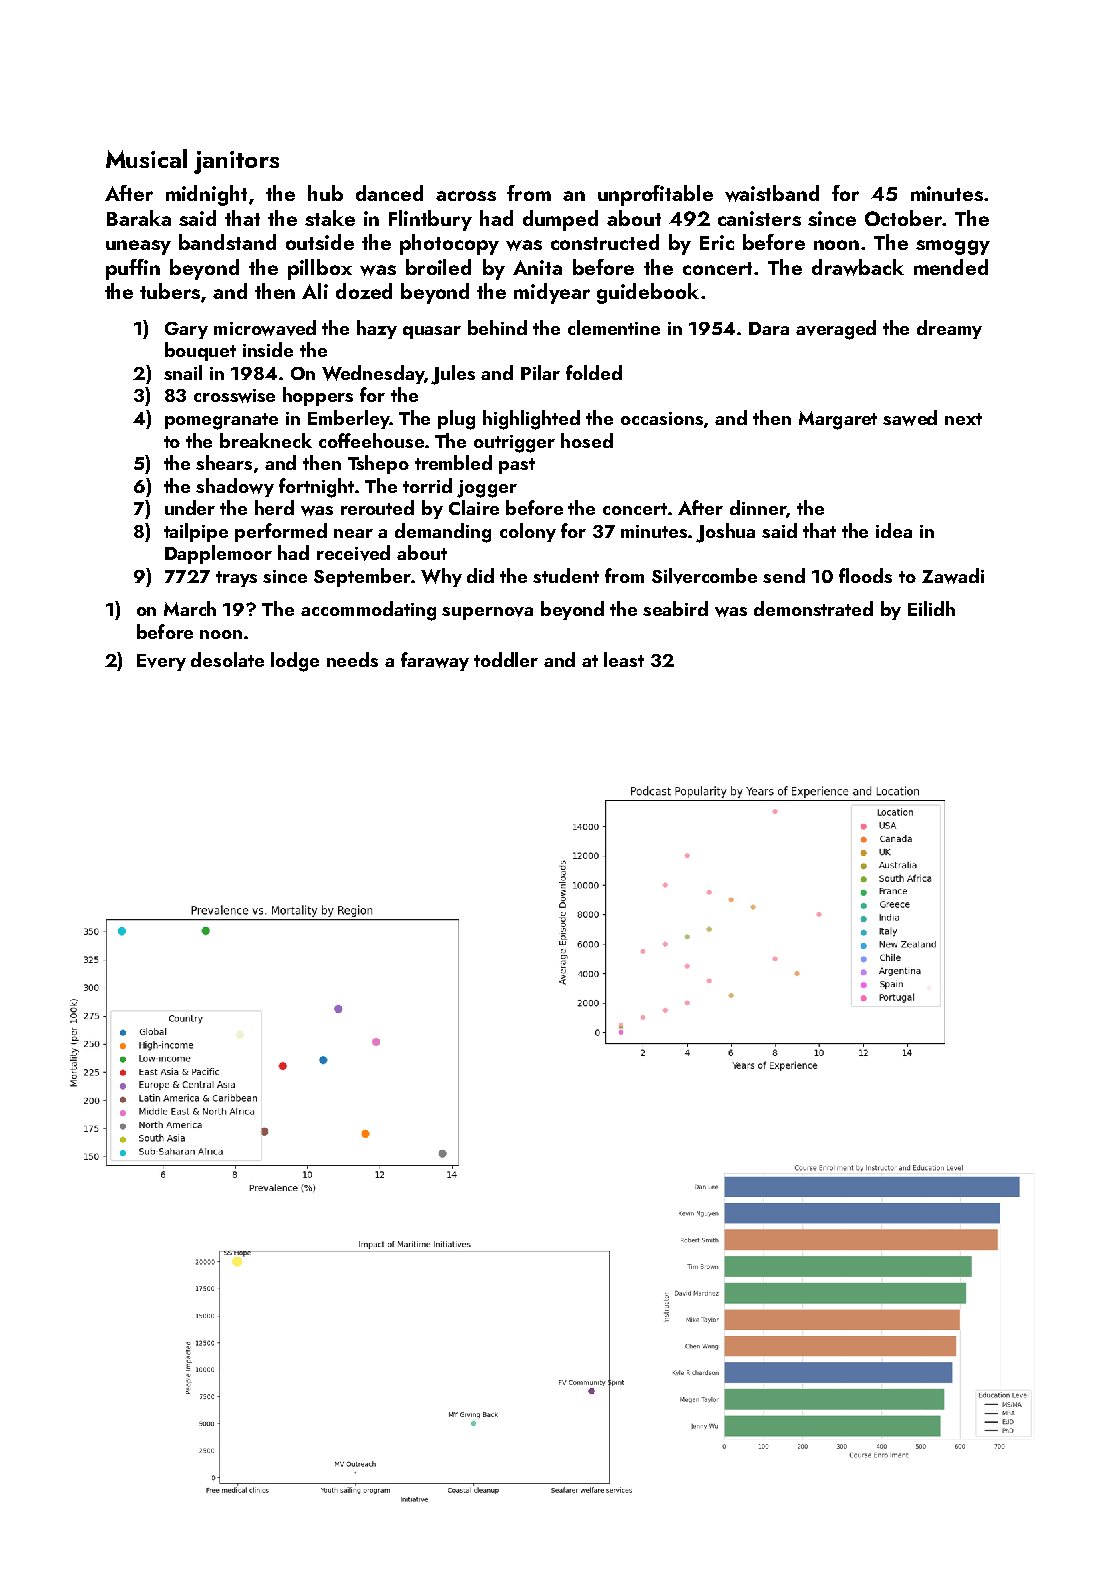  I want to click on shadowy, so click(235, 487).
